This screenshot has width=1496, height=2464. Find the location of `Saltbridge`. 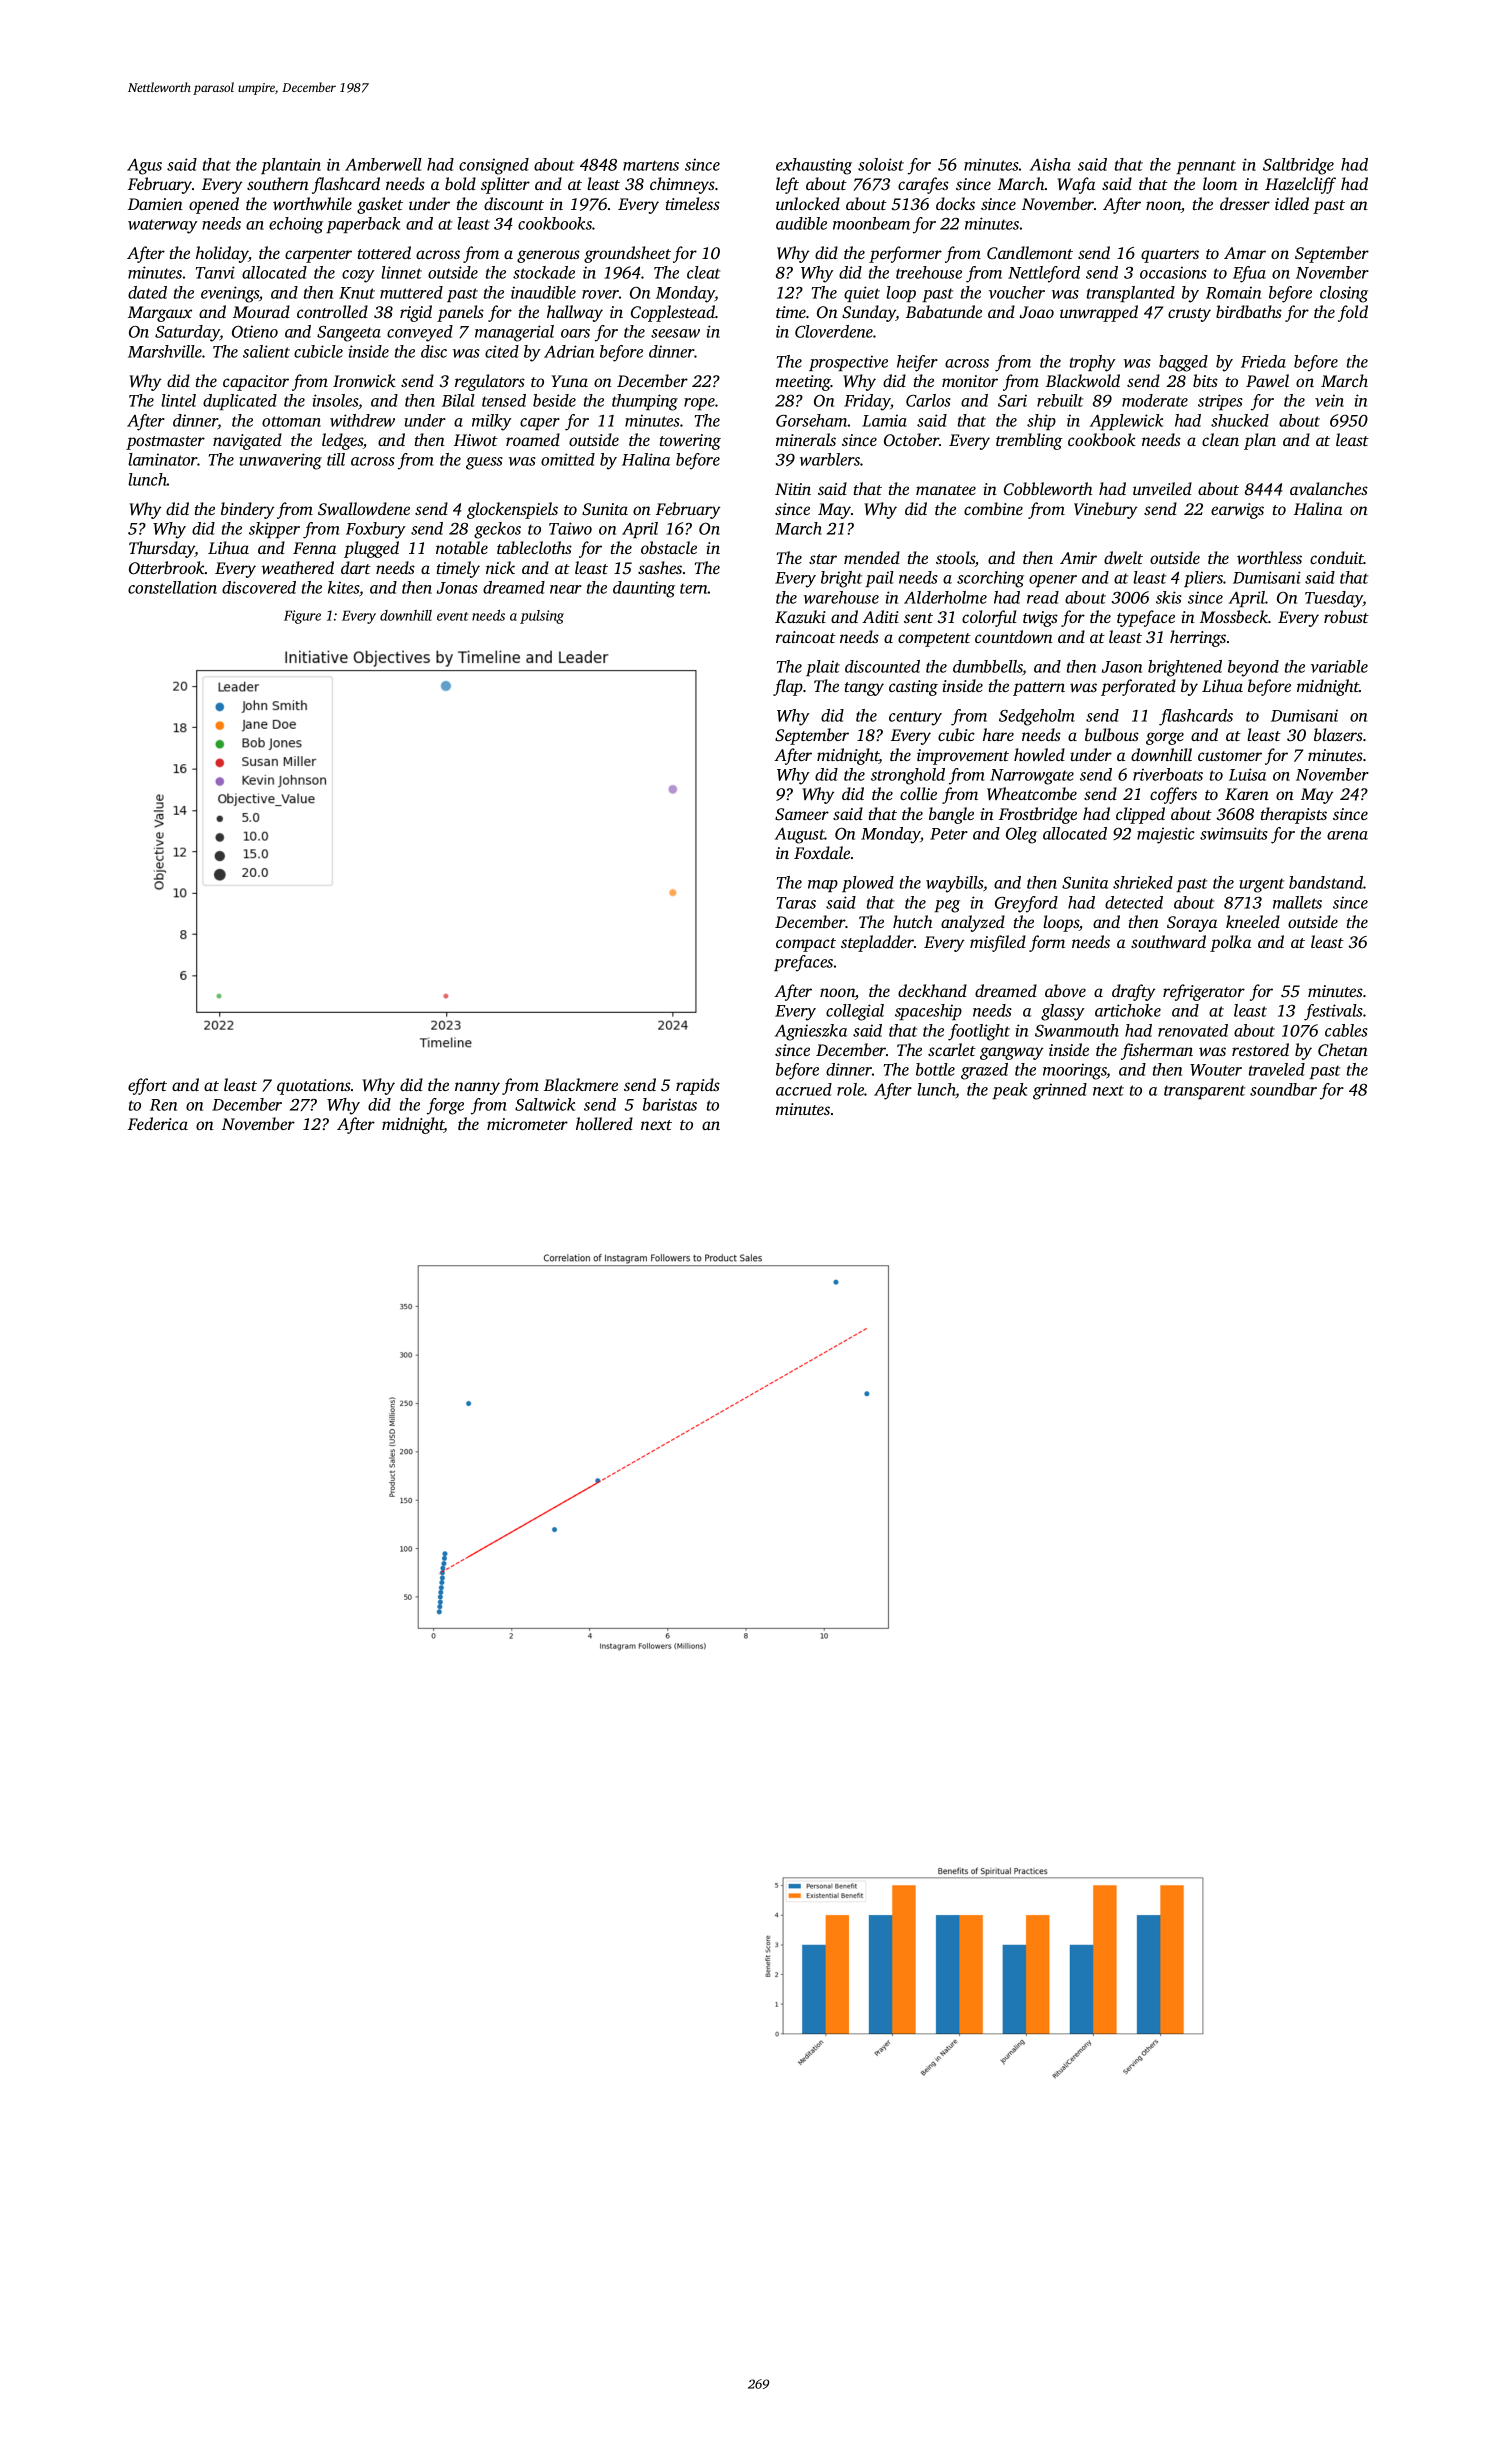

Saltbridge is located at coordinates (1298, 166).
